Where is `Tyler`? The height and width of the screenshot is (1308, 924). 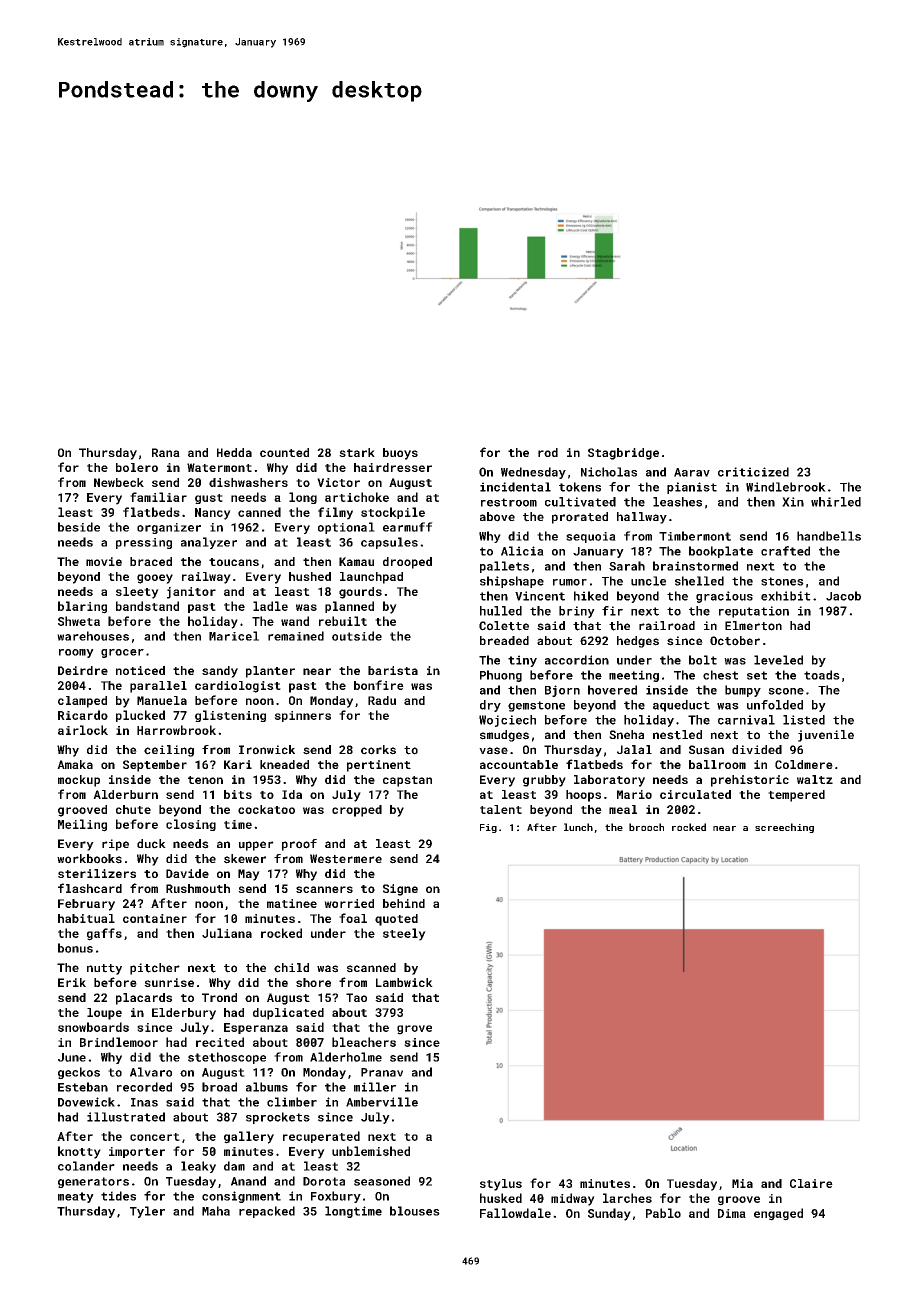
Tyler is located at coordinates (147, 1212).
